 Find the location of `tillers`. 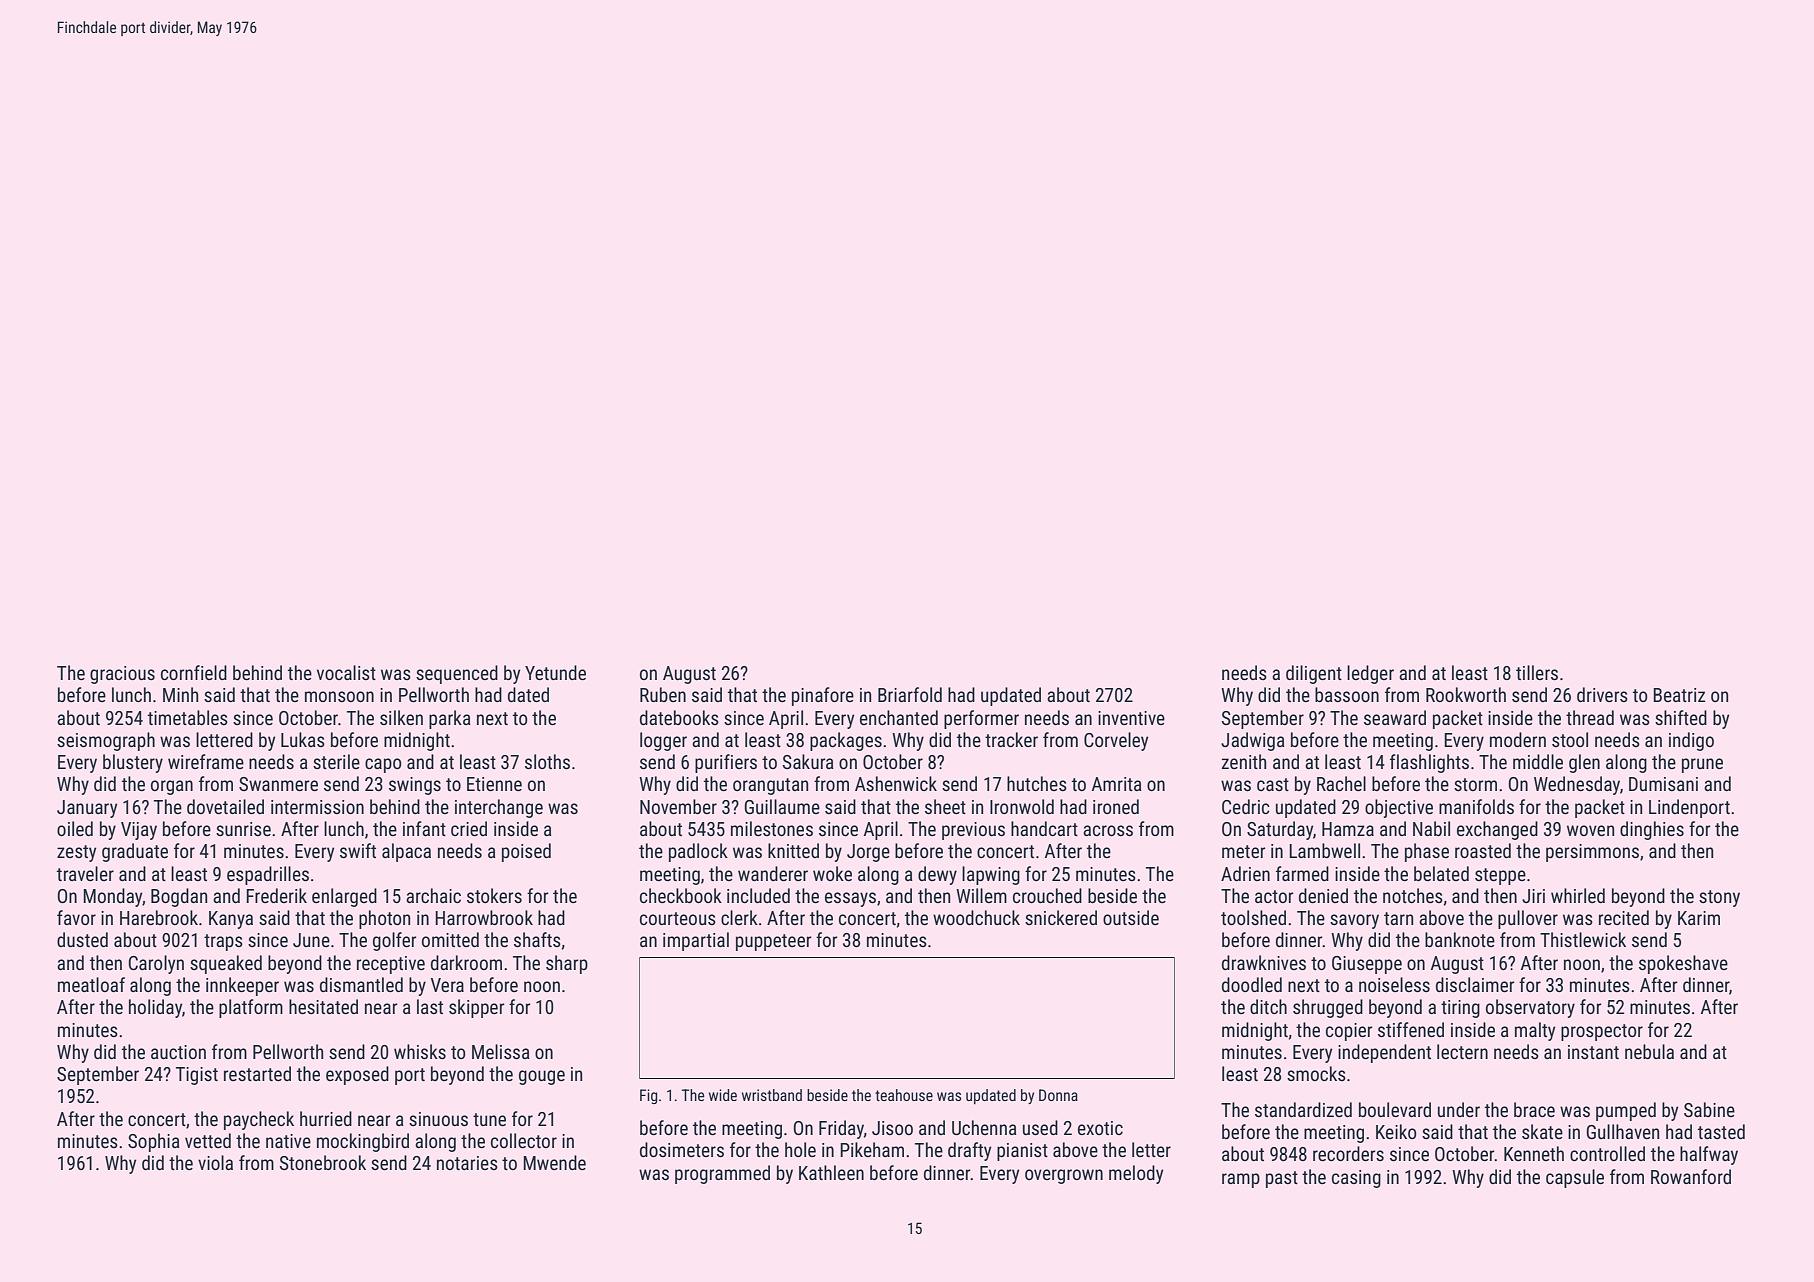

tillers is located at coordinates (1537, 672).
